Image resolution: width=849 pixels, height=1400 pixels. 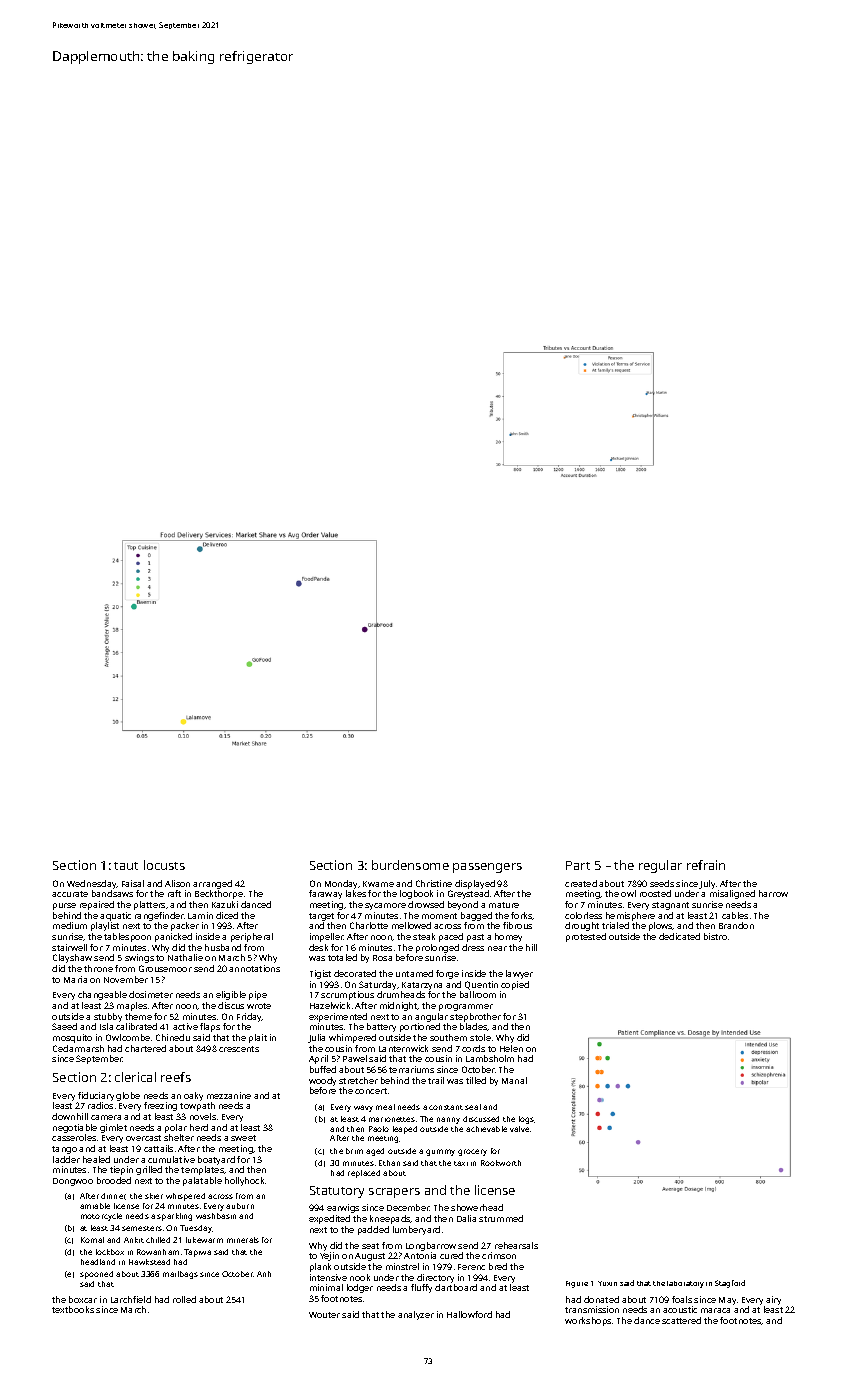 I want to click on clerical, so click(x=135, y=1077).
